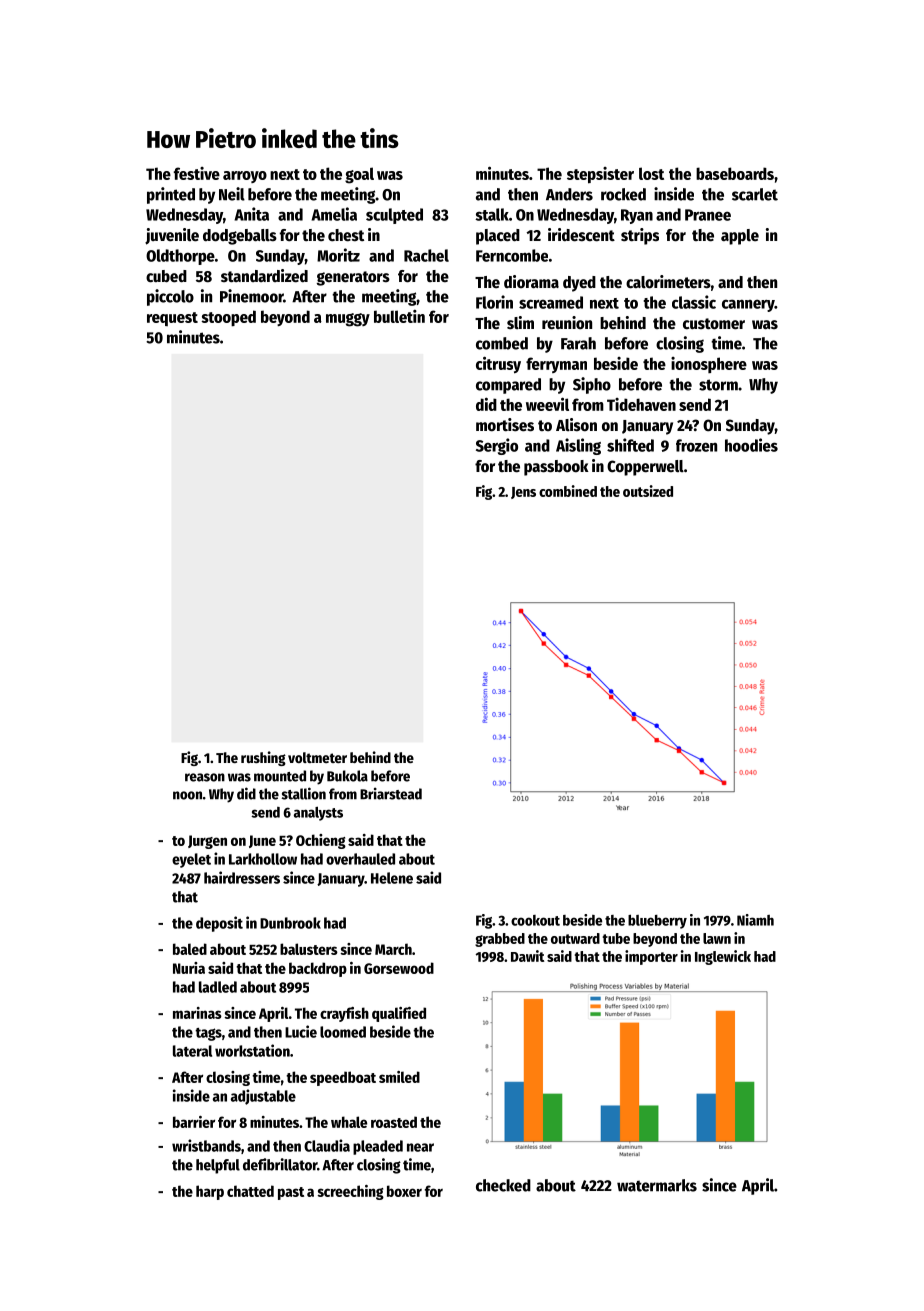 This page has height=1311, width=924. I want to click on cookout, so click(535, 920).
